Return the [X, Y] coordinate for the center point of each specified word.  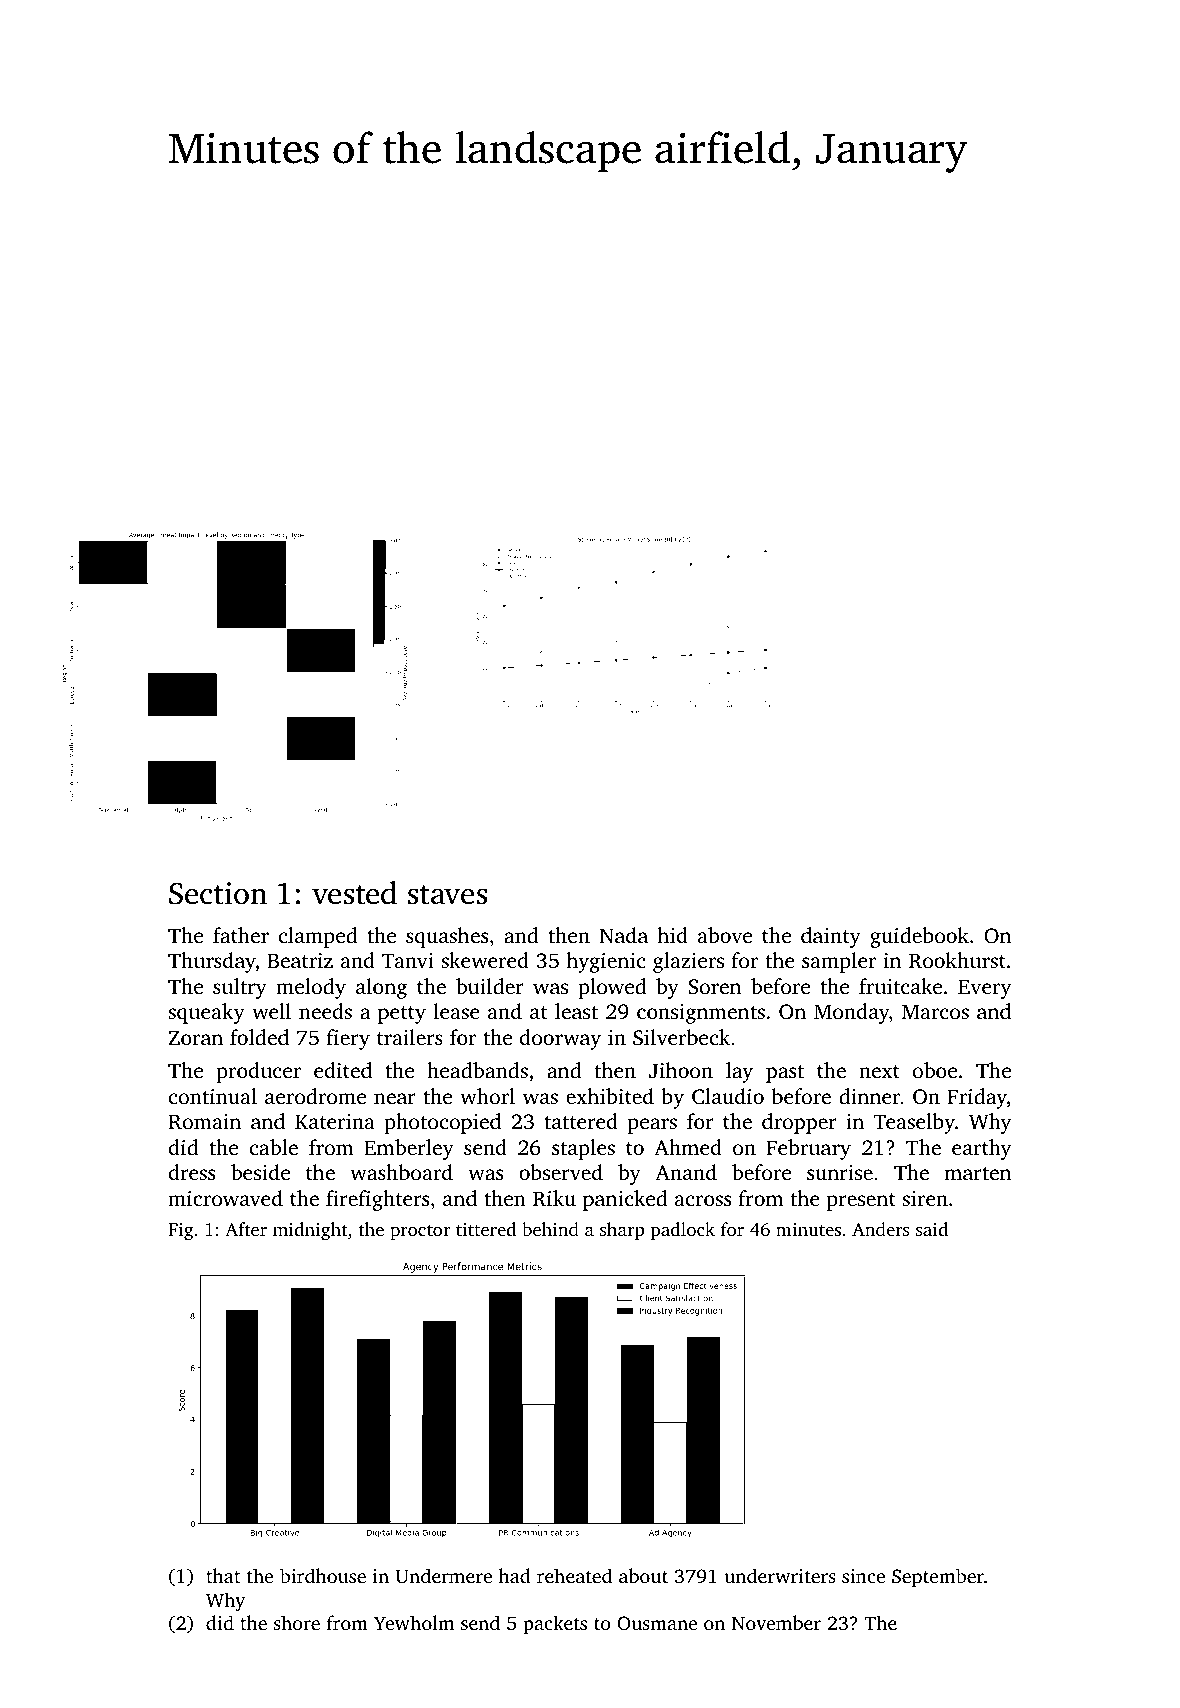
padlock [683, 1231]
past [785, 1074]
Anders [880, 1229]
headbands [477, 1070]
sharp [622, 1231]
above [725, 935]
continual [213, 1096]
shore [297, 1622]
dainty [831, 937]
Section [218, 893]
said [932, 1229]
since [863, 1576]
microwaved [225, 1198]
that [223, 1575]
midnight [310, 1231]
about [643, 1575]
